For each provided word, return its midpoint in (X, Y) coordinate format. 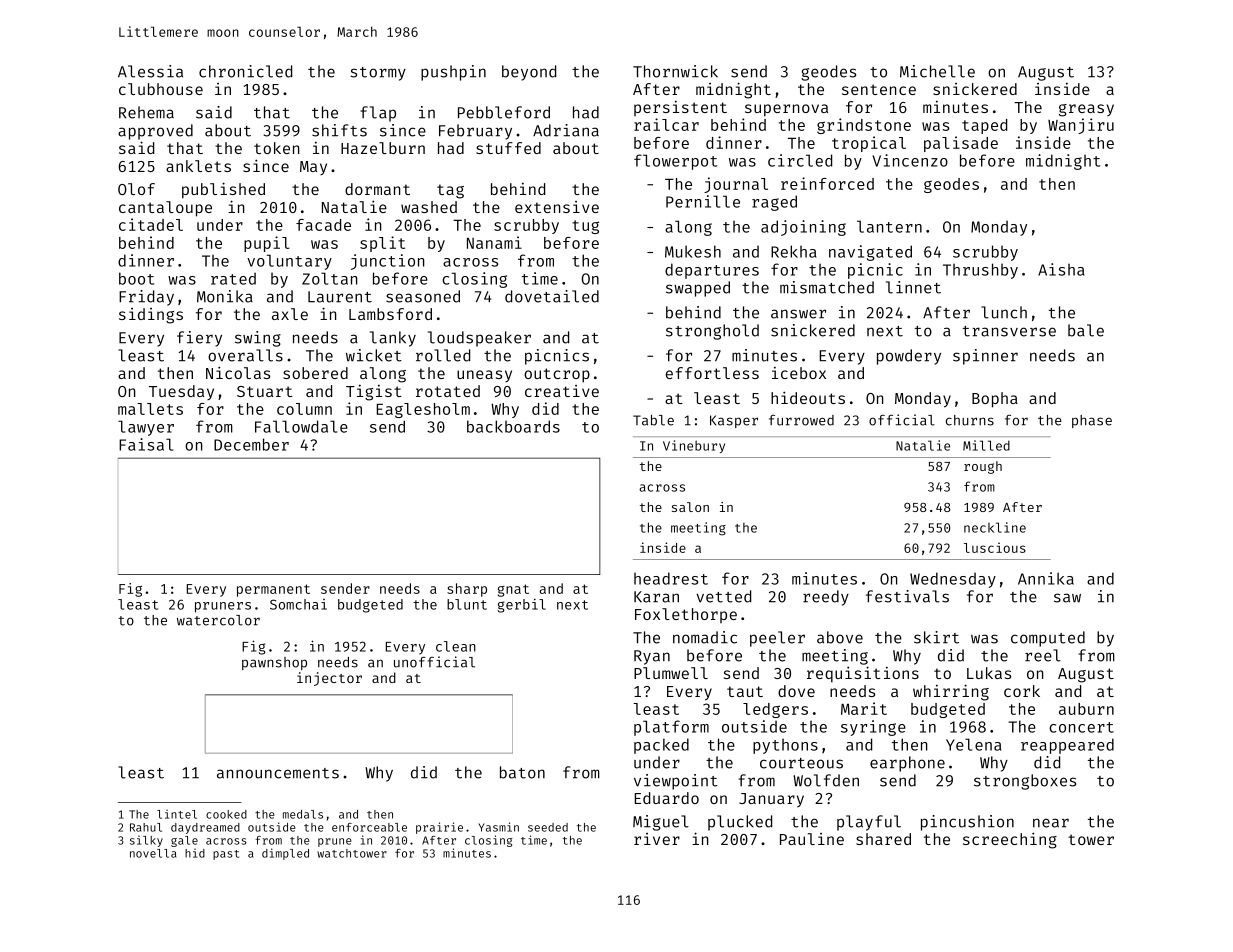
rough (983, 467)
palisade (961, 144)
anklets (198, 166)
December (251, 444)
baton (522, 772)
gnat (513, 590)
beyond (529, 73)
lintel (177, 814)
